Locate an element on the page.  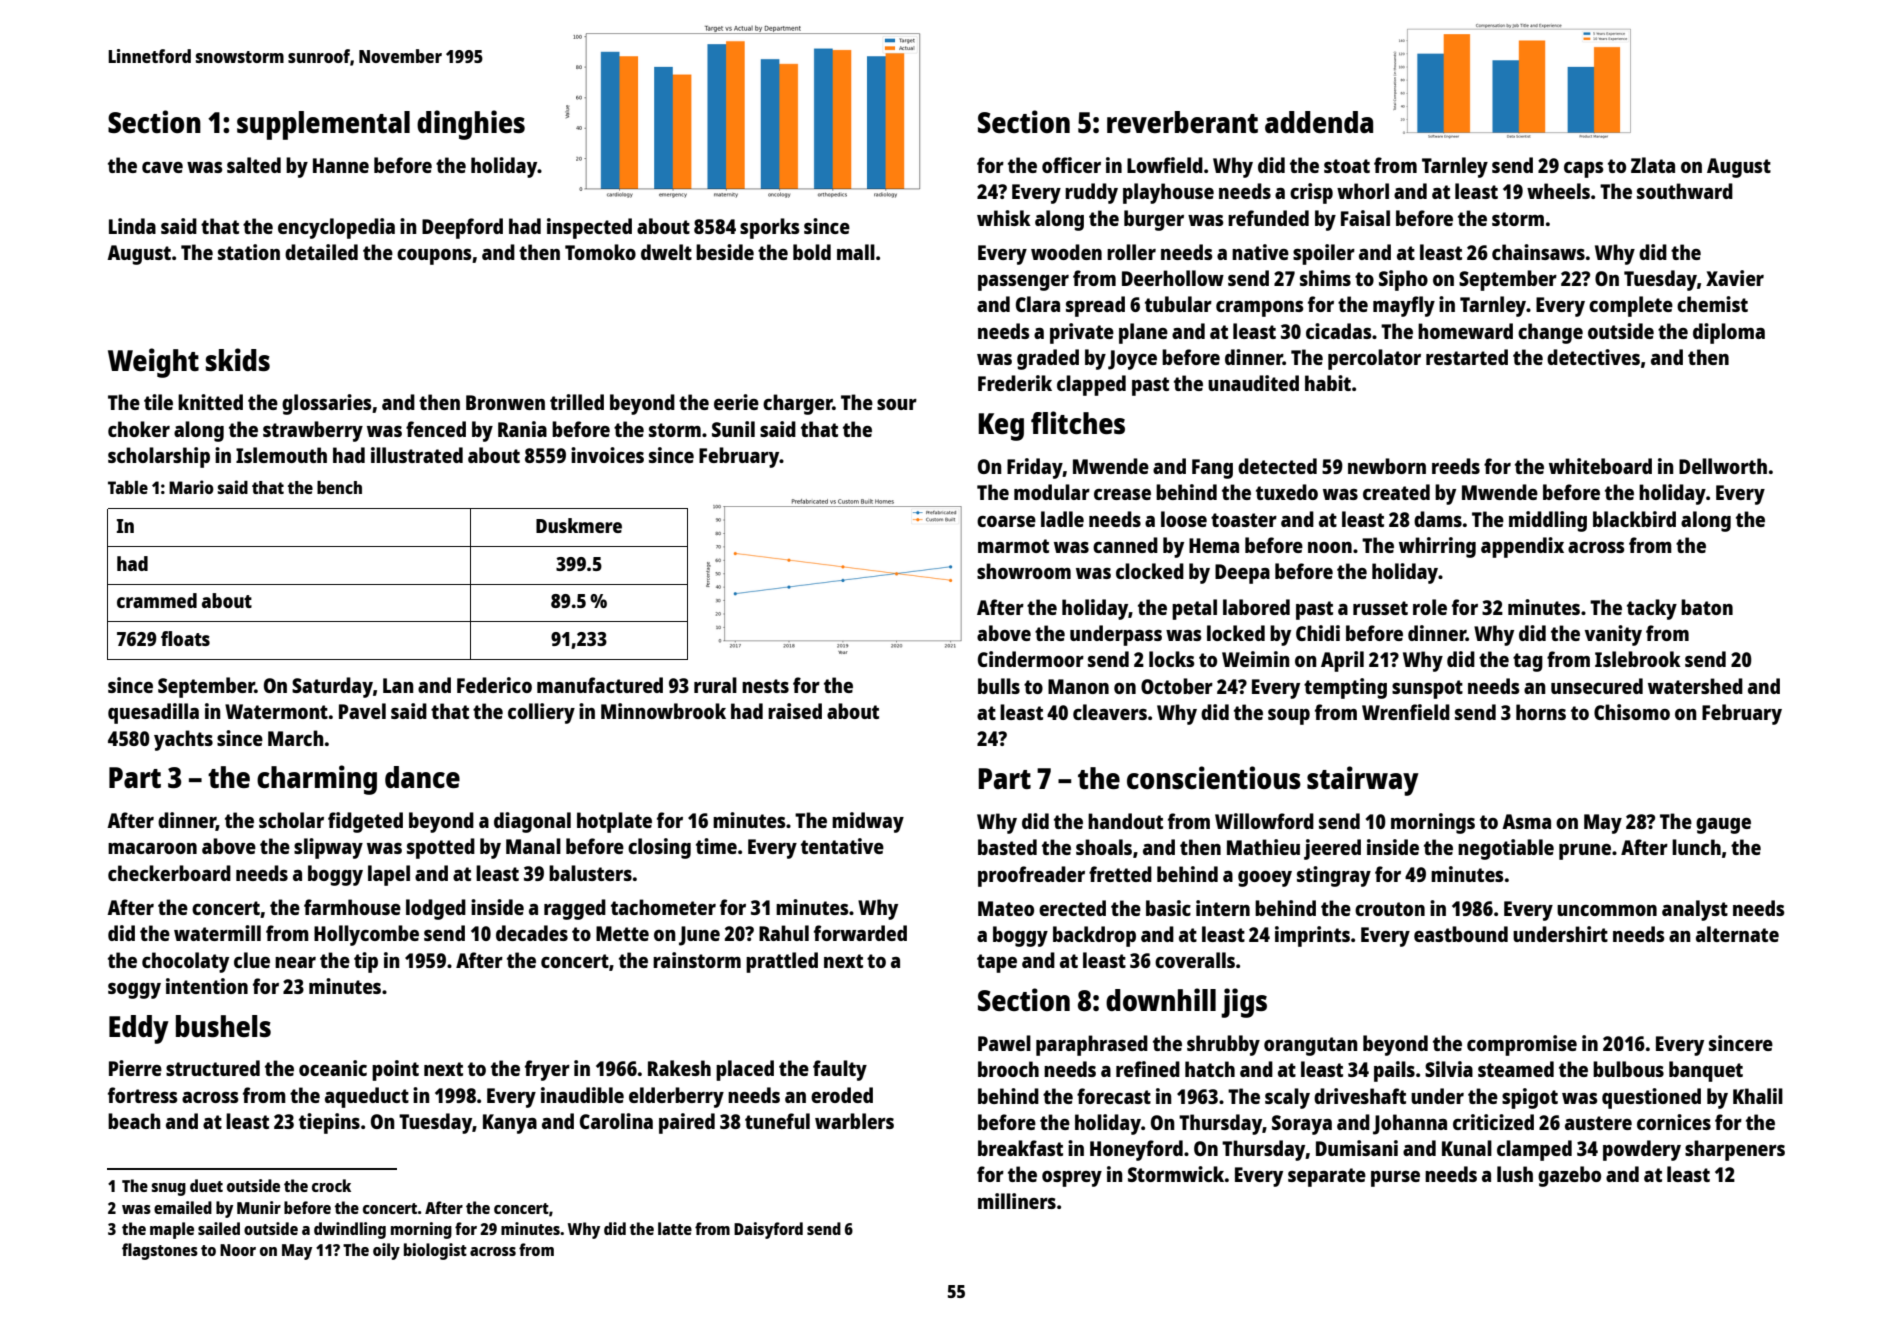
supplemental is located at coordinates (323, 125).
